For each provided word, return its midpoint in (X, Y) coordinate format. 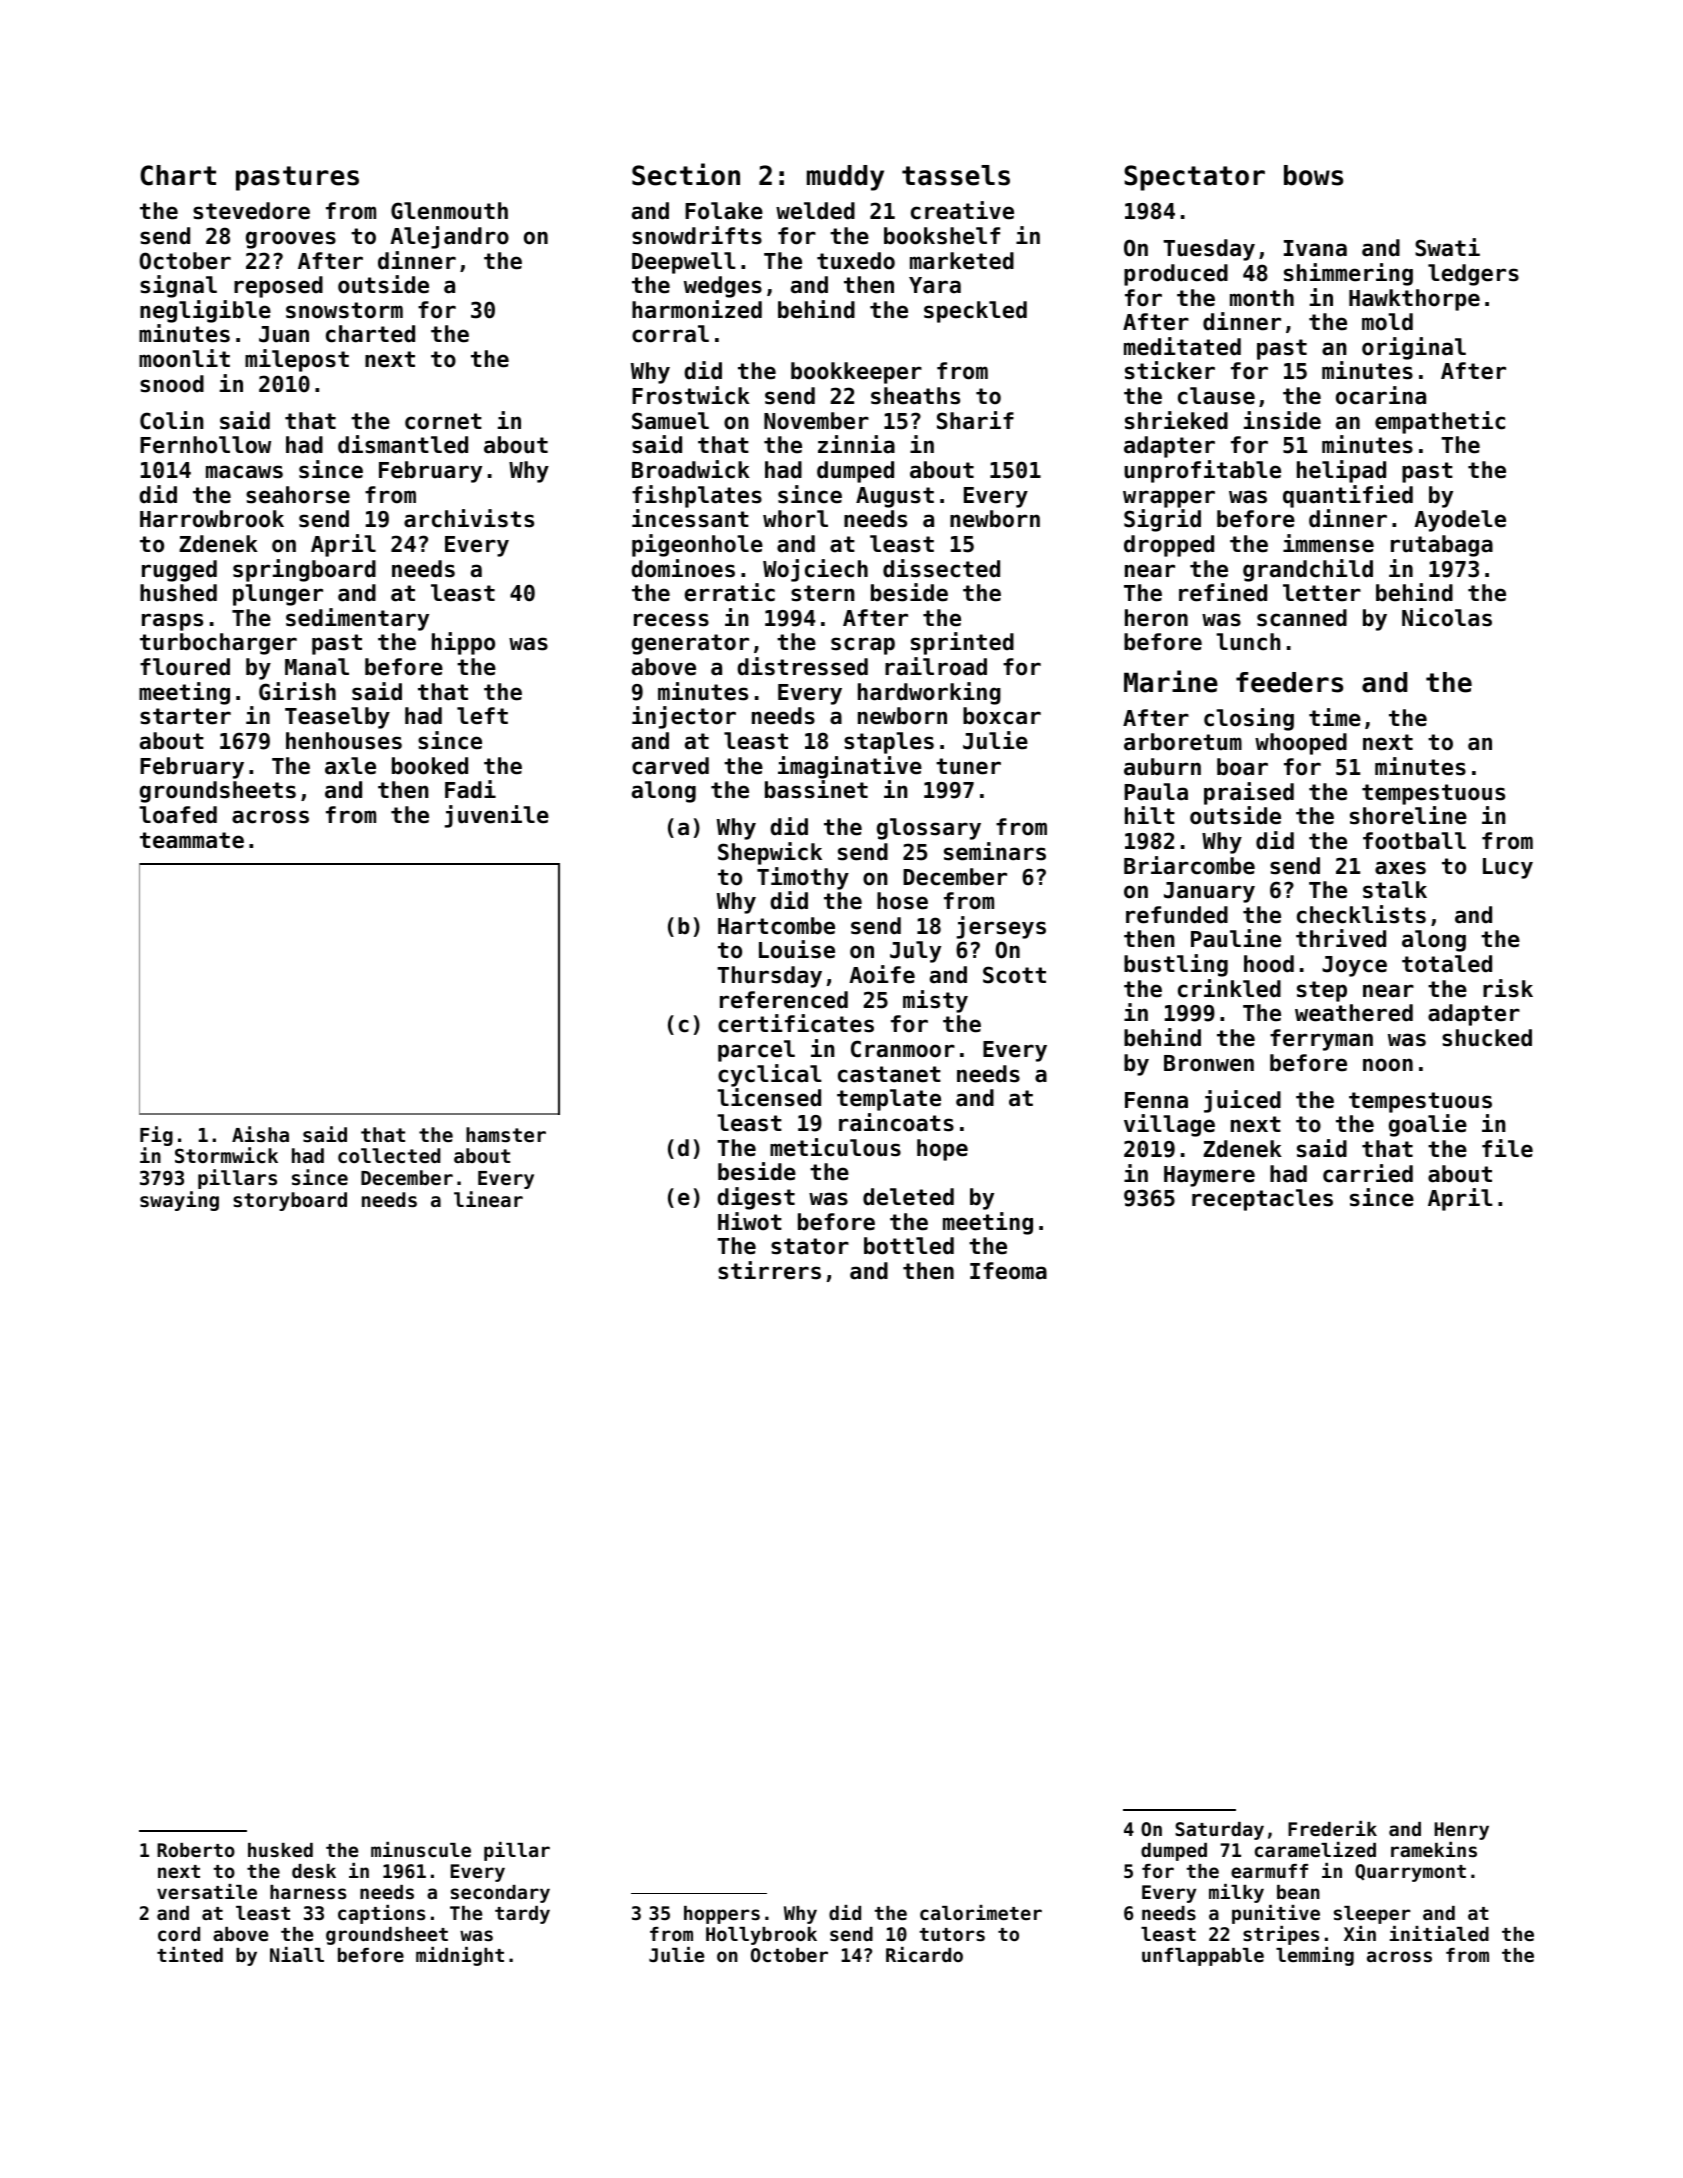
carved (670, 766)
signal (178, 286)
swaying (179, 1201)
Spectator (1194, 178)
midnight (460, 1956)
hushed (178, 593)
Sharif (975, 420)
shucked (1487, 1038)
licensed (769, 1097)
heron (1156, 618)
